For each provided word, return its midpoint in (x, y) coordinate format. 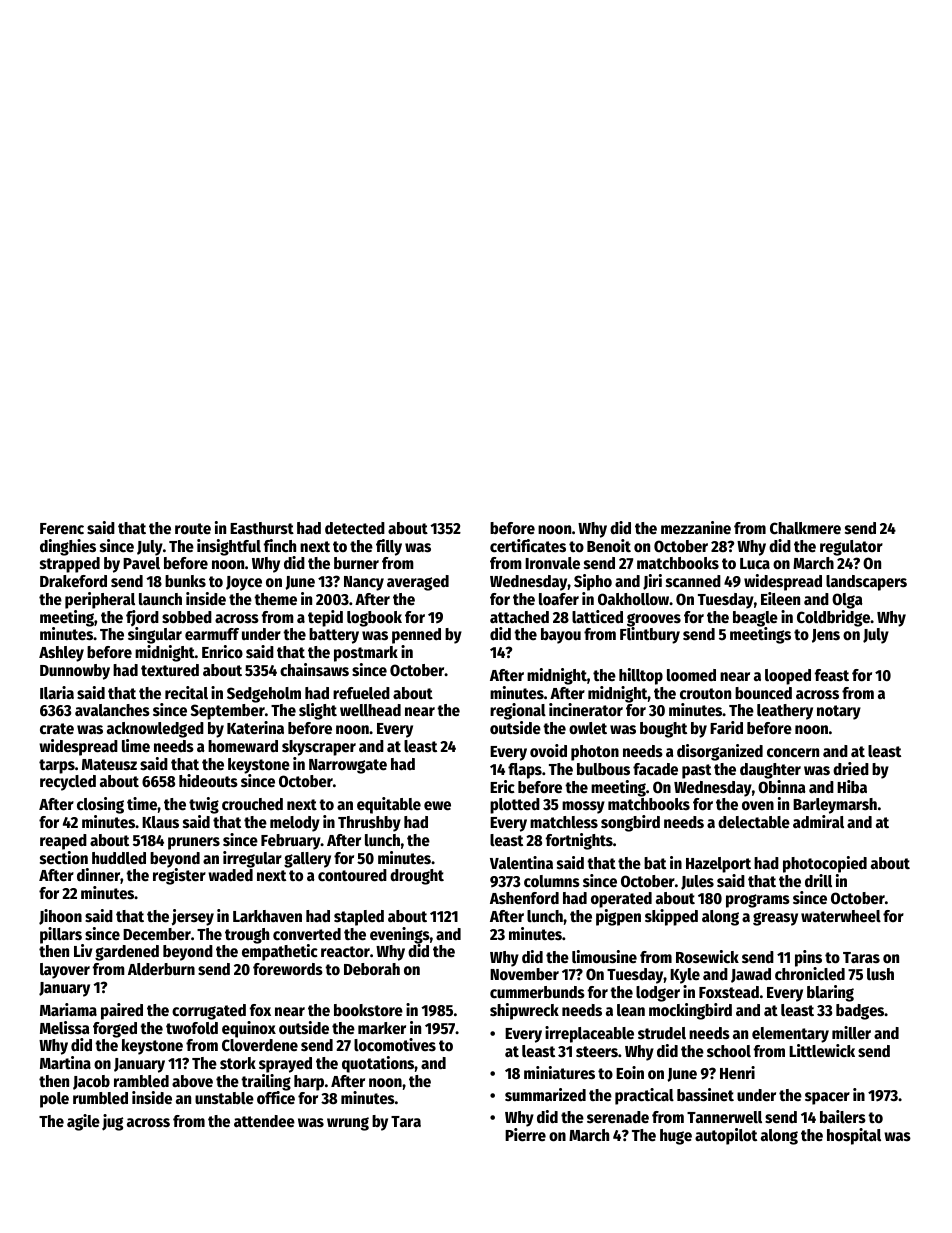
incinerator (586, 710)
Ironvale (552, 563)
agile (83, 1122)
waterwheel (841, 916)
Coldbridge (833, 618)
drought (417, 877)
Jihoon (60, 917)
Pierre (525, 1135)
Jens (826, 636)
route (193, 529)
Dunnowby (75, 672)
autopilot (726, 1136)
